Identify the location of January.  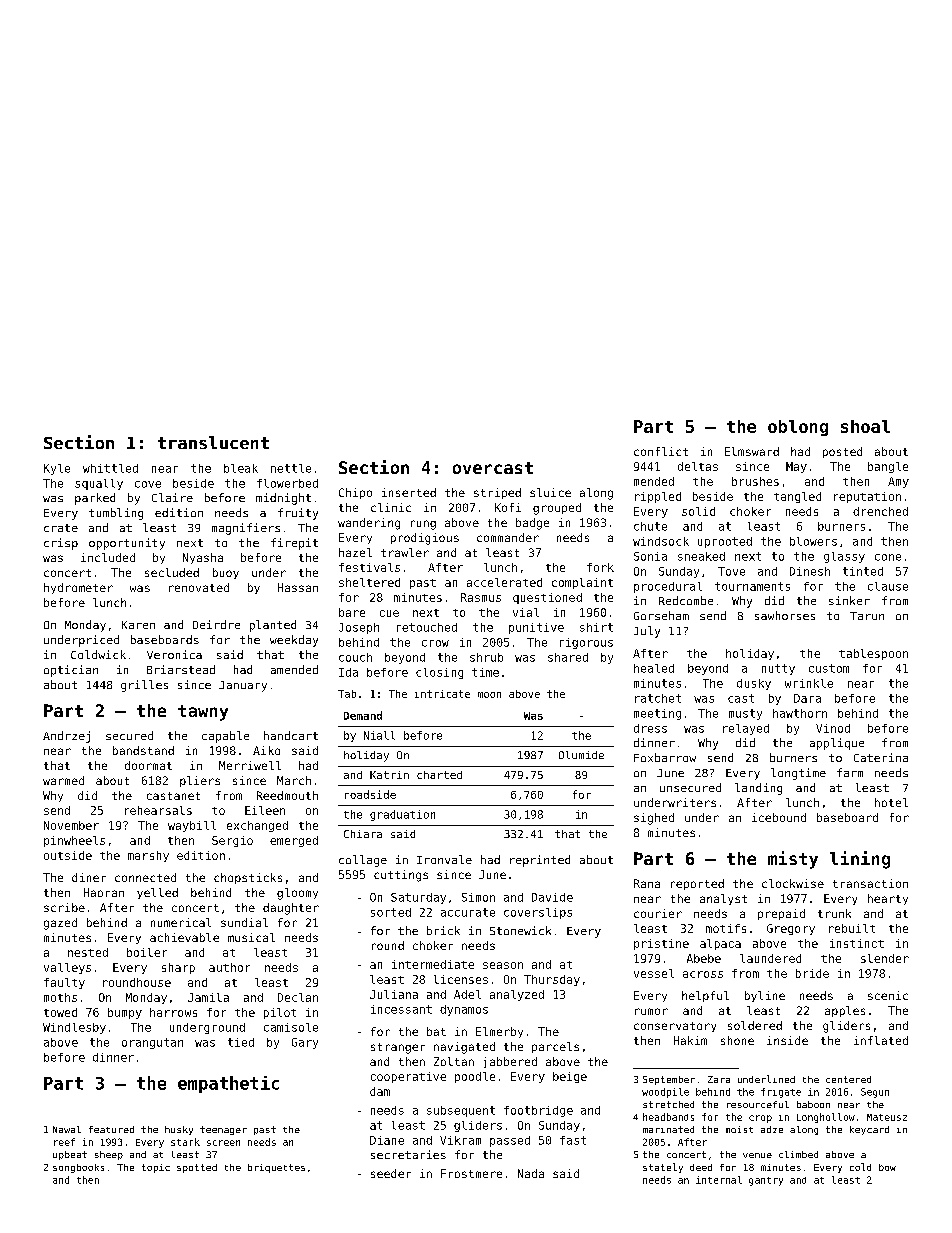
(243, 686).
